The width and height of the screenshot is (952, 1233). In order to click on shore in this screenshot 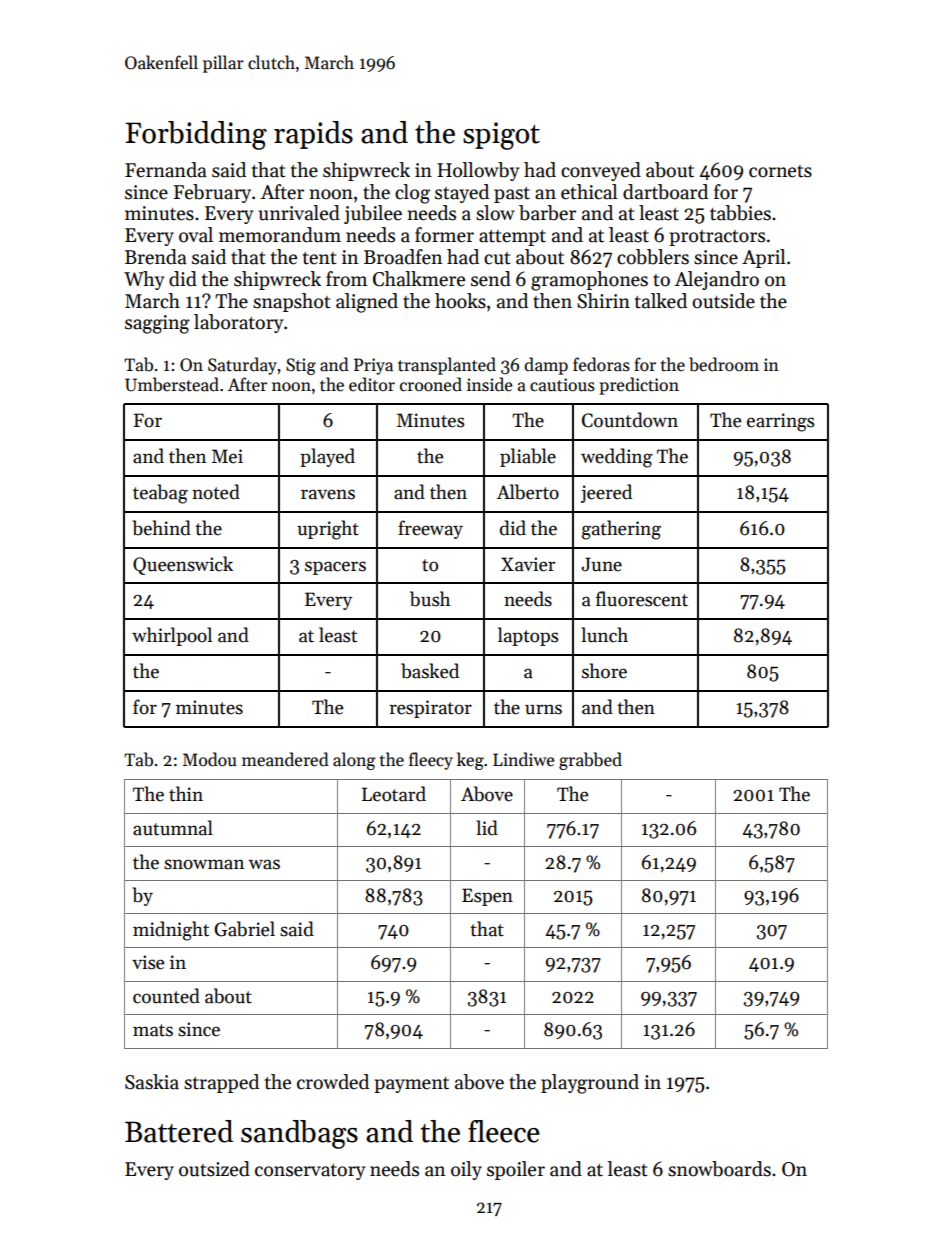, I will do `click(604, 671)`.
